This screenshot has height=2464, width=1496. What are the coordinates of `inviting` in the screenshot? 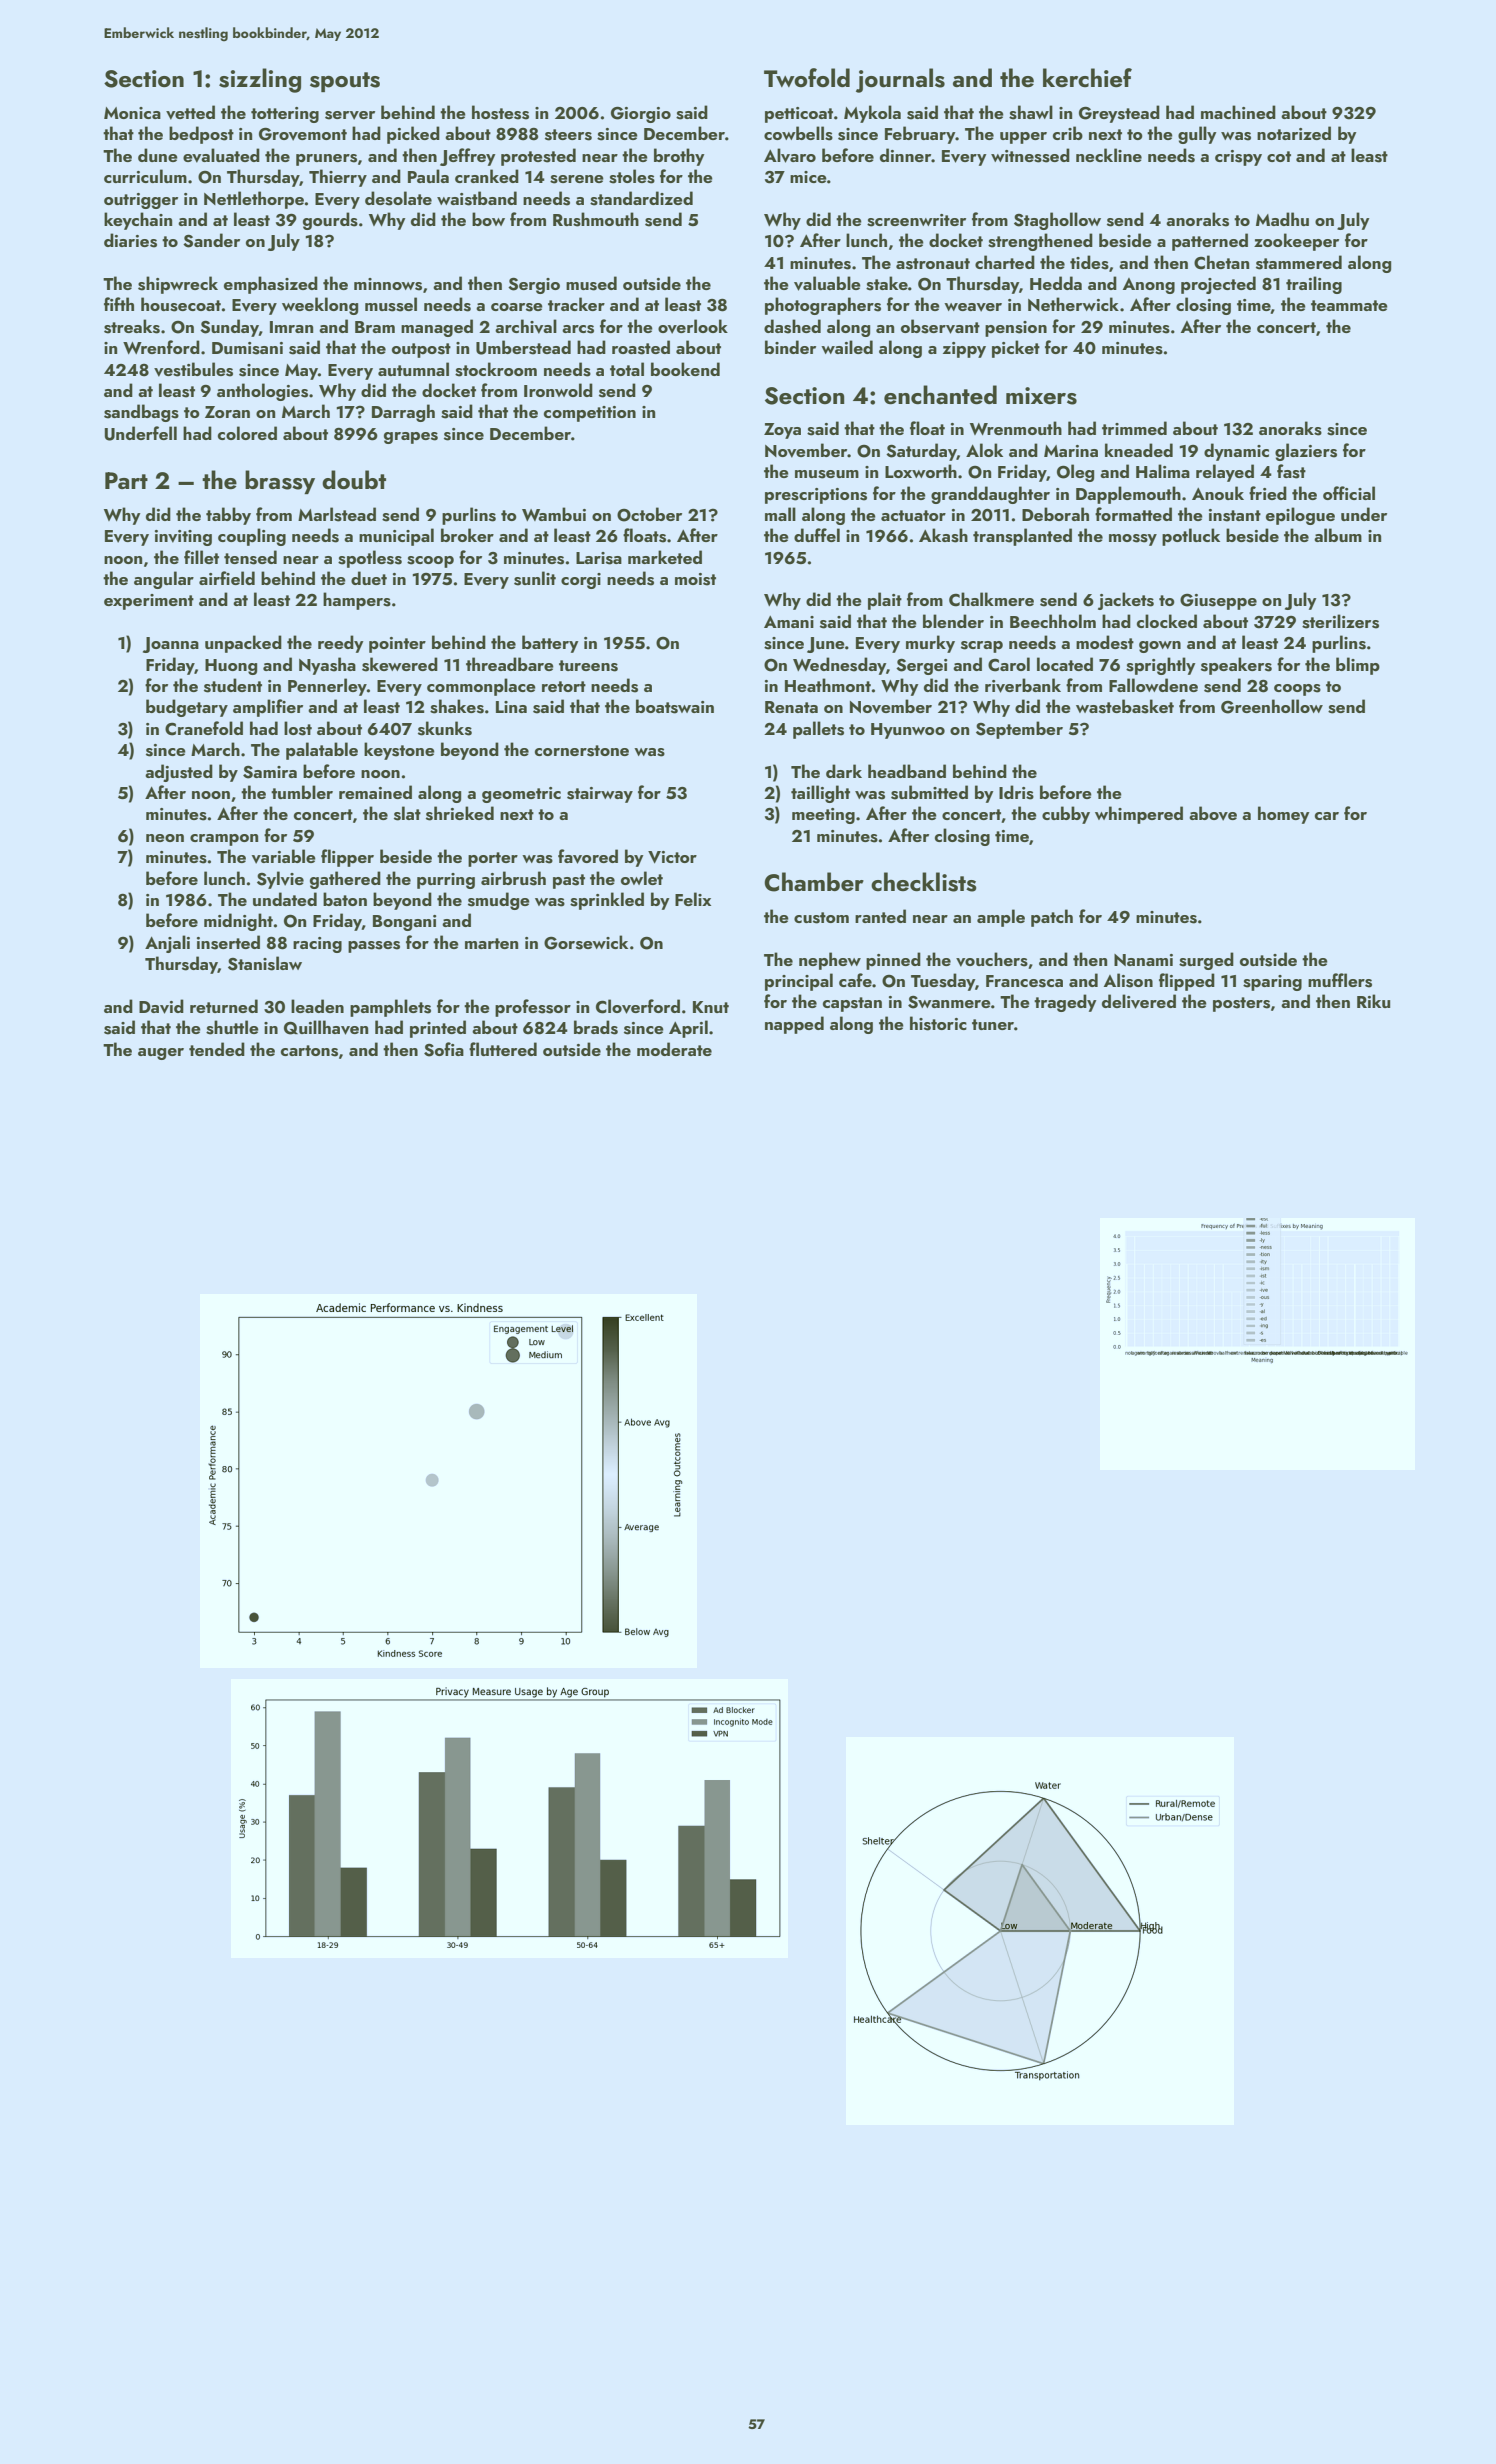 It's located at (183, 538).
